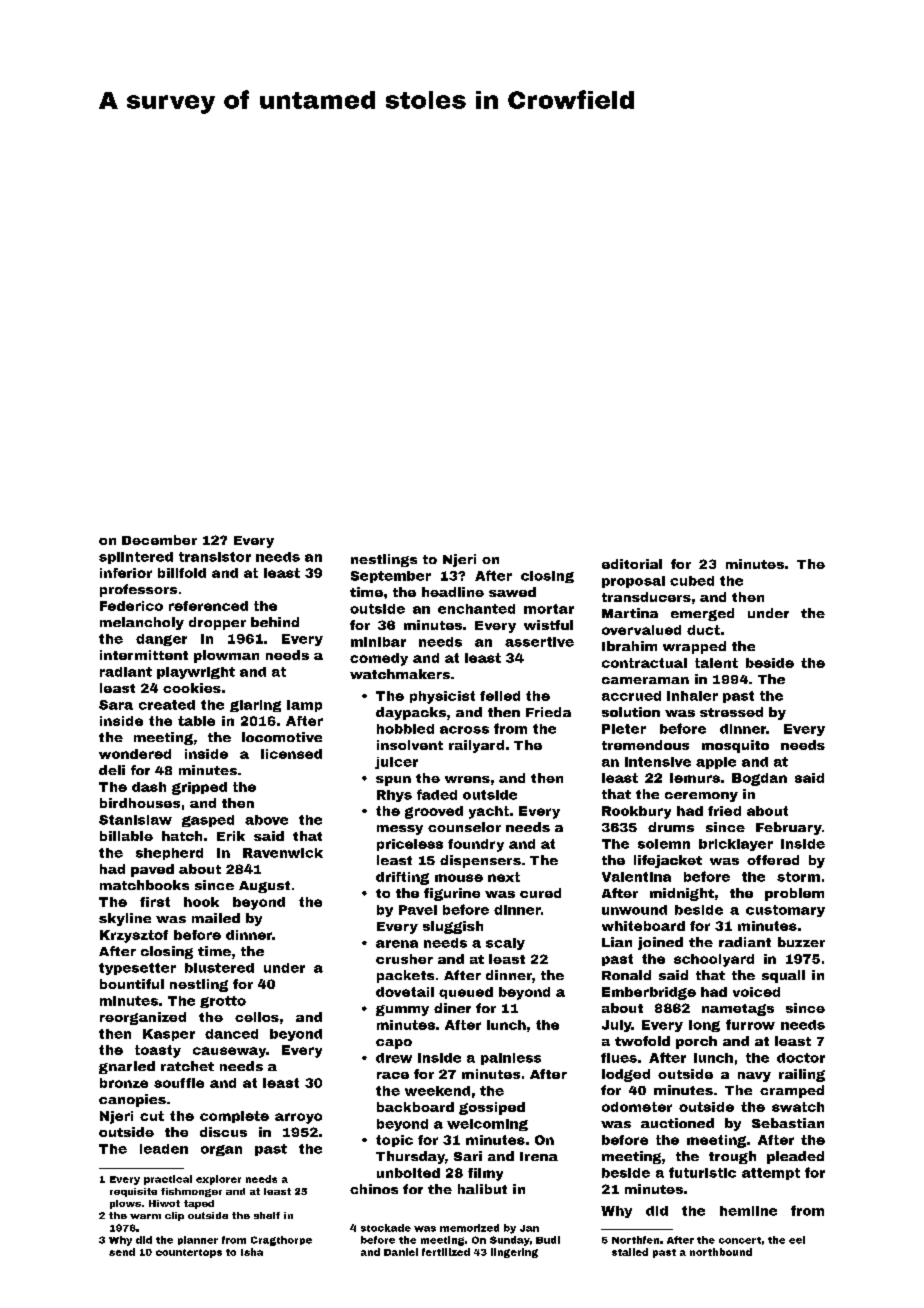  What do you see at coordinates (512, 592) in the screenshot?
I see `sawed` at bounding box center [512, 592].
